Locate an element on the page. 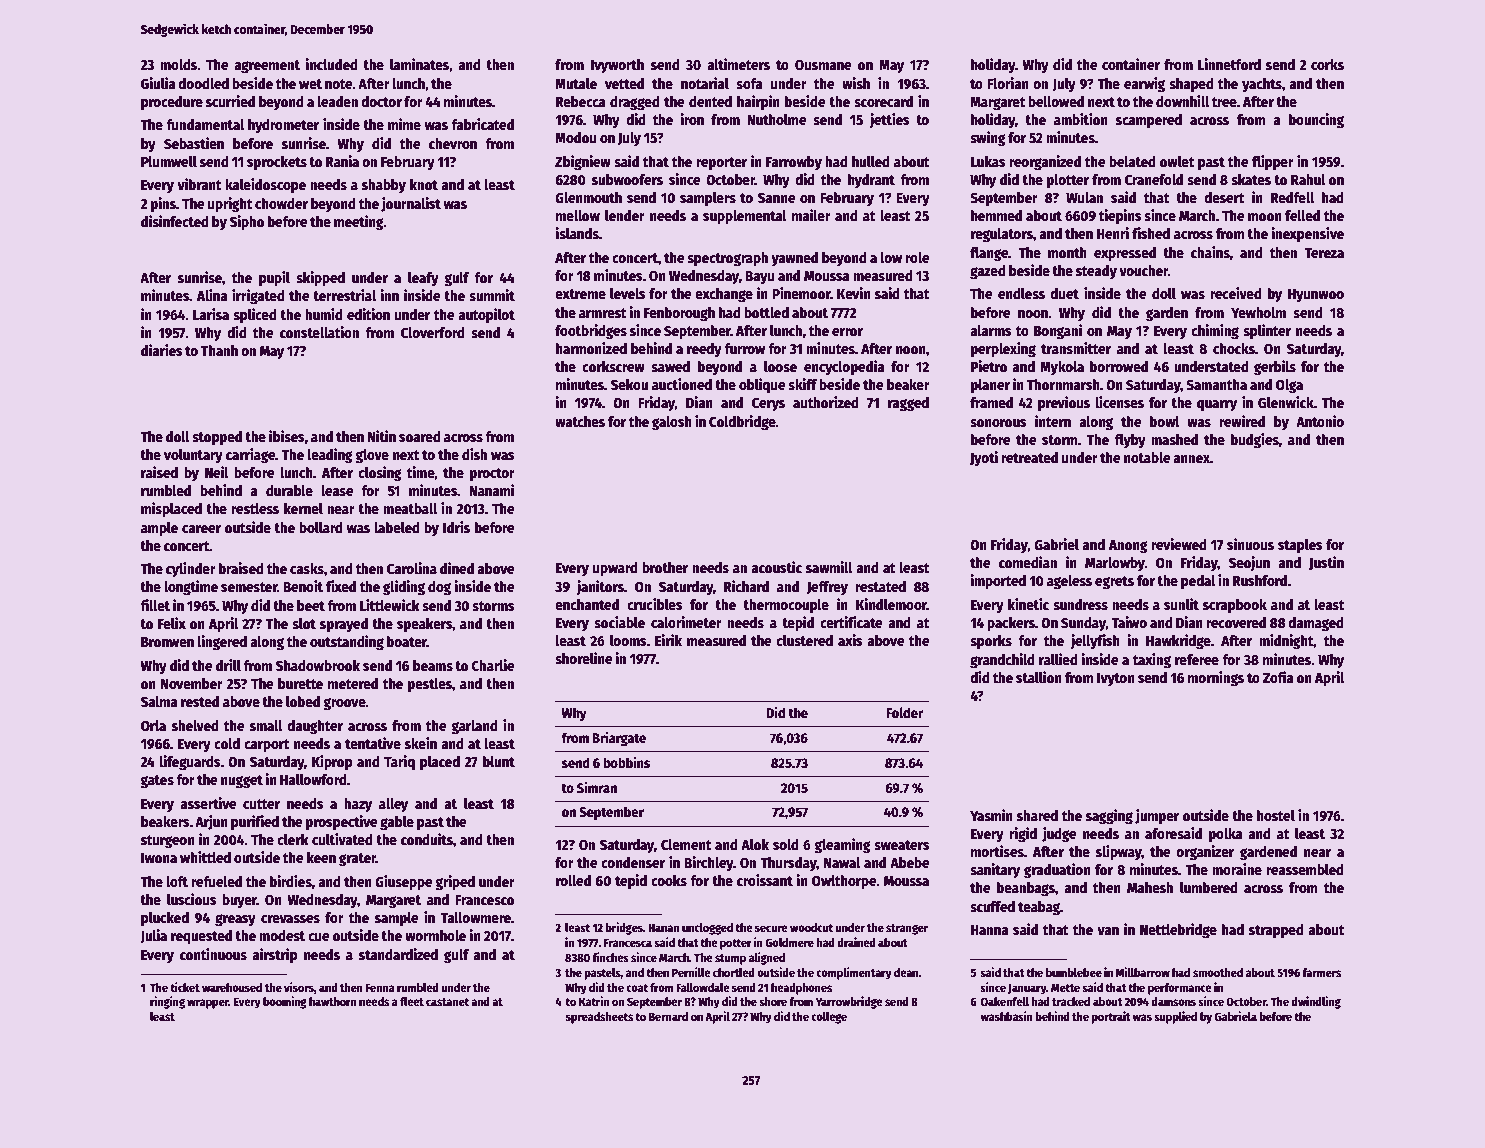 Image resolution: width=1485 pixels, height=1148 pixels. Florian is located at coordinates (1008, 83).
